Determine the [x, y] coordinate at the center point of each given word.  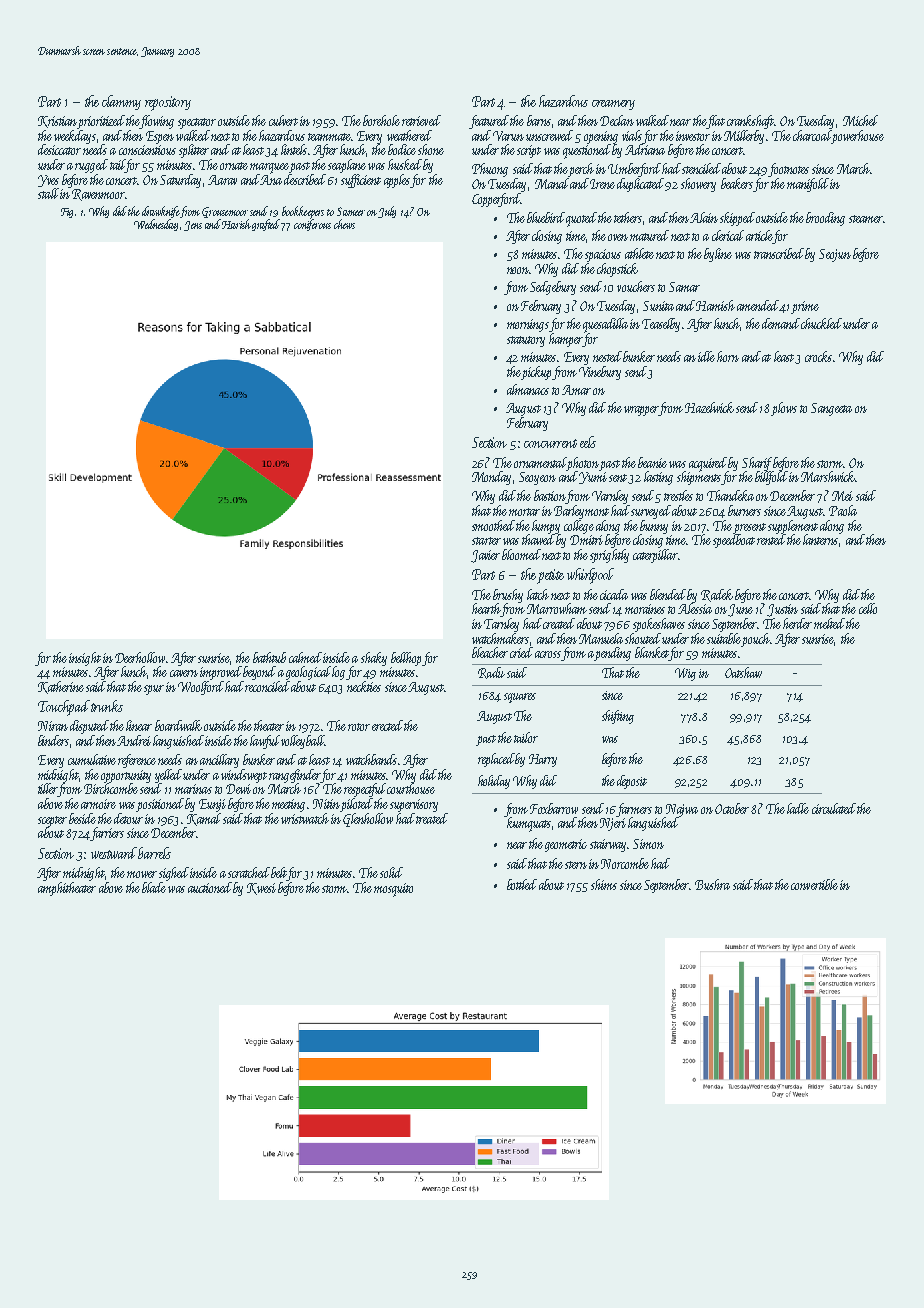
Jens [193, 226]
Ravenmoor [98, 195]
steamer [866, 219]
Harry [543, 760]
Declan [617, 120]
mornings [528, 325]
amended [758, 305]
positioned [160, 805]
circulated [834, 808]
